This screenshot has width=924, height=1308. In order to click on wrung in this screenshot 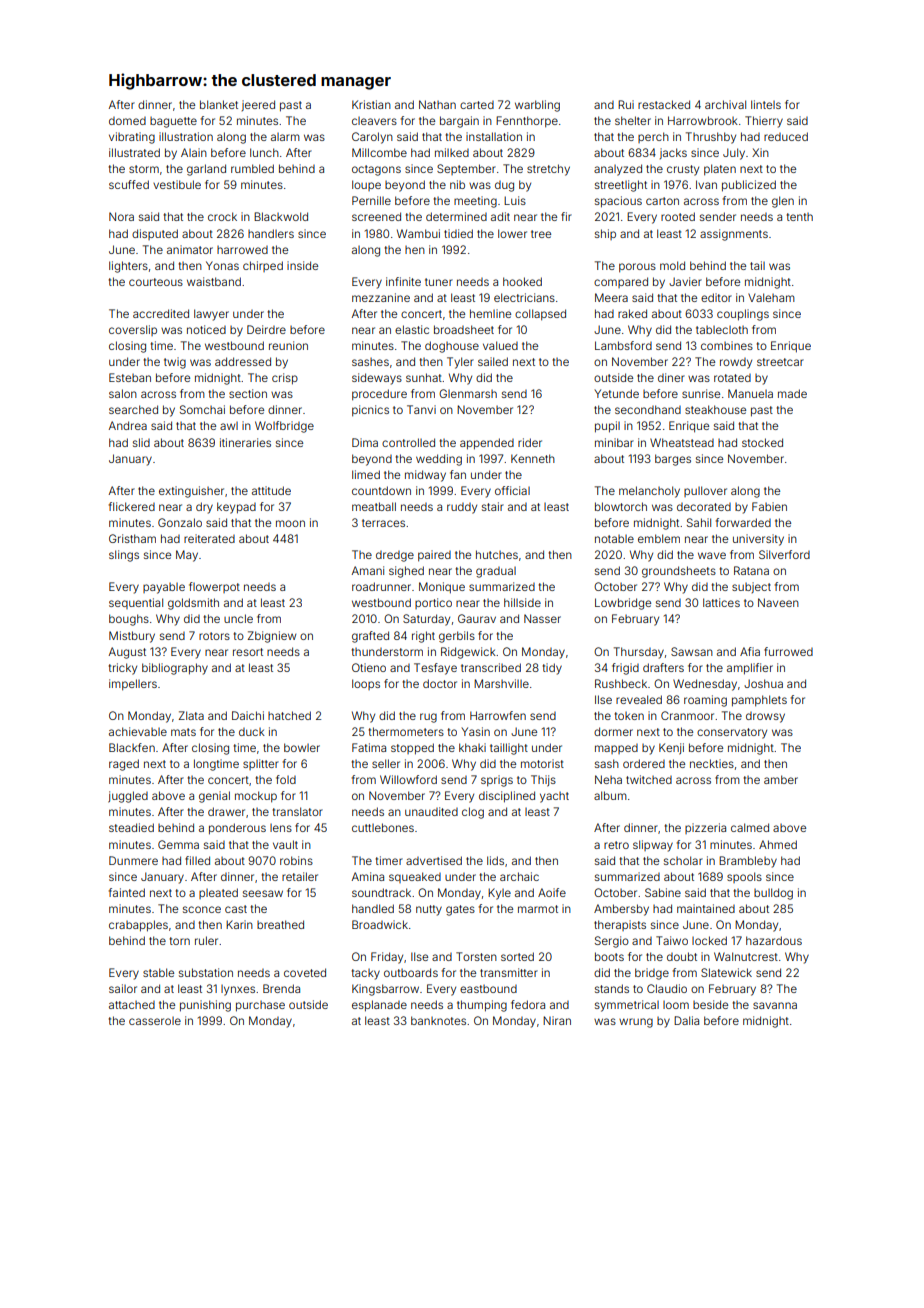, I will do `click(636, 1023)`.
